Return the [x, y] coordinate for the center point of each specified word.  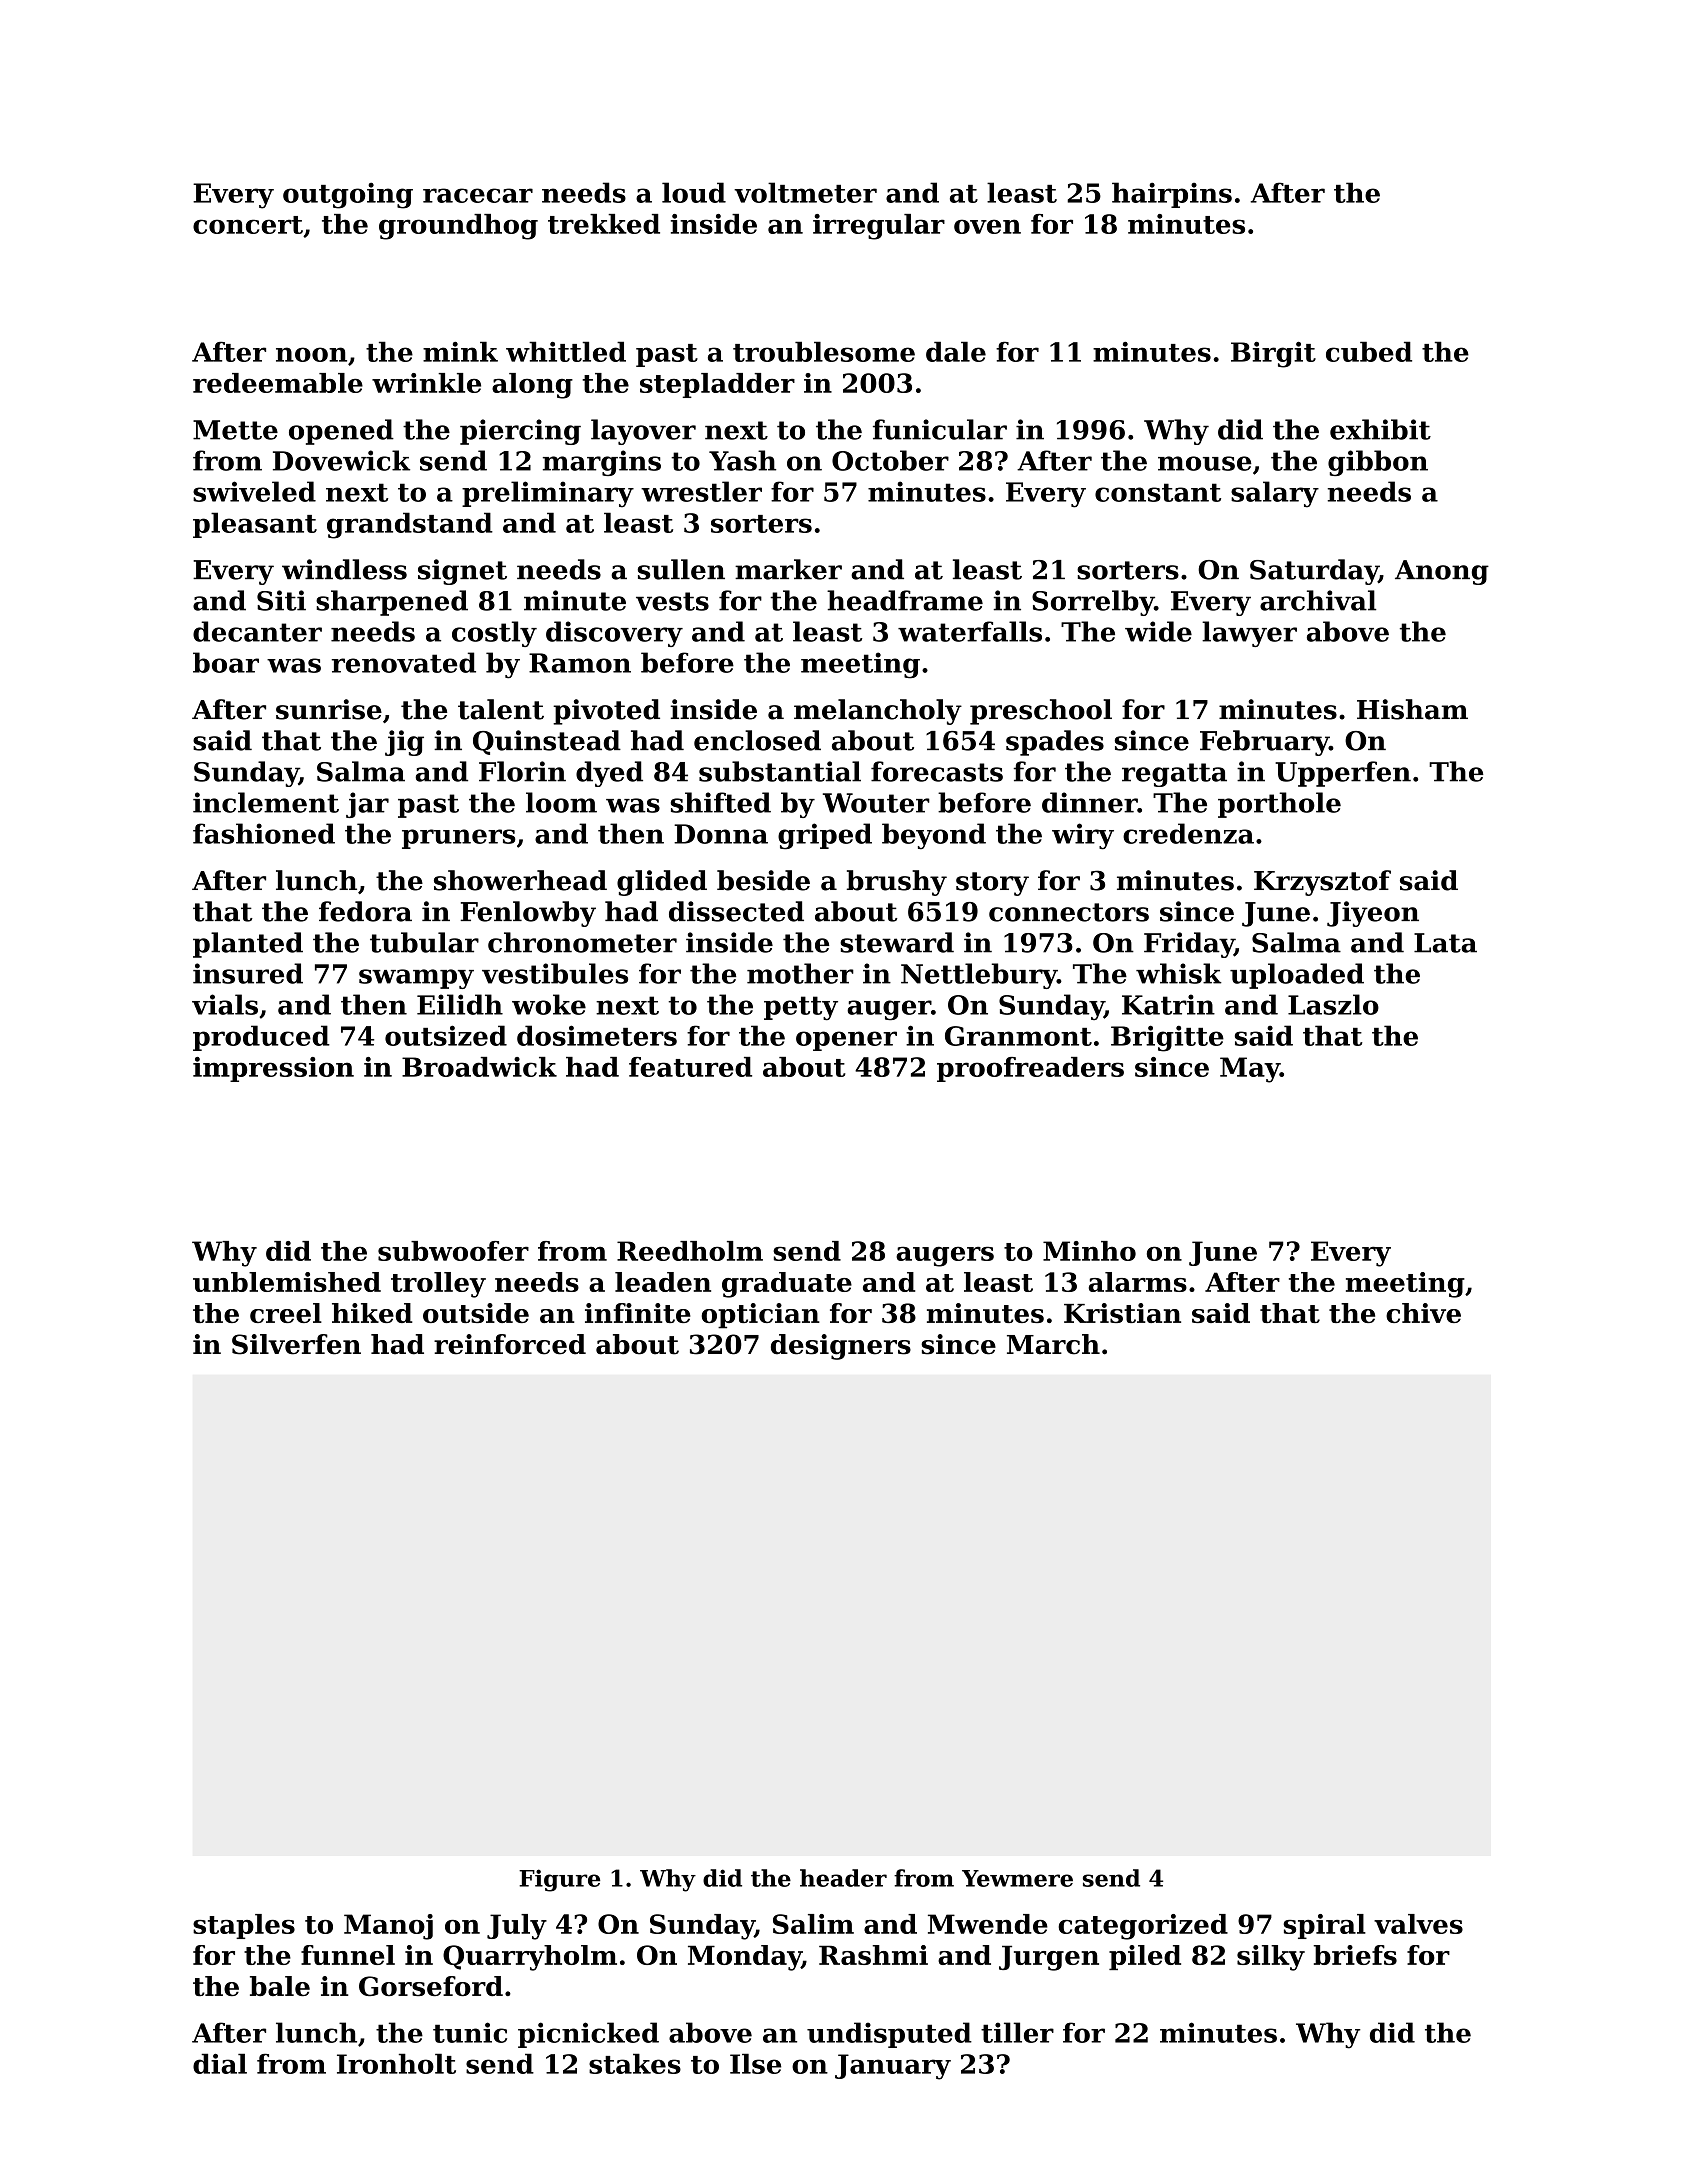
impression [273, 1069]
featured [690, 1067]
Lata [1445, 943]
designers [841, 1347]
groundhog [458, 227]
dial [220, 2063]
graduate [787, 1285]
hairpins [1172, 195]
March [1053, 1344]
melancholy [878, 712]
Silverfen [296, 1344]
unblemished [287, 1282]
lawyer [1249, 634]
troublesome [824, 351]
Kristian [1122, 1313]
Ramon [580, 663]
